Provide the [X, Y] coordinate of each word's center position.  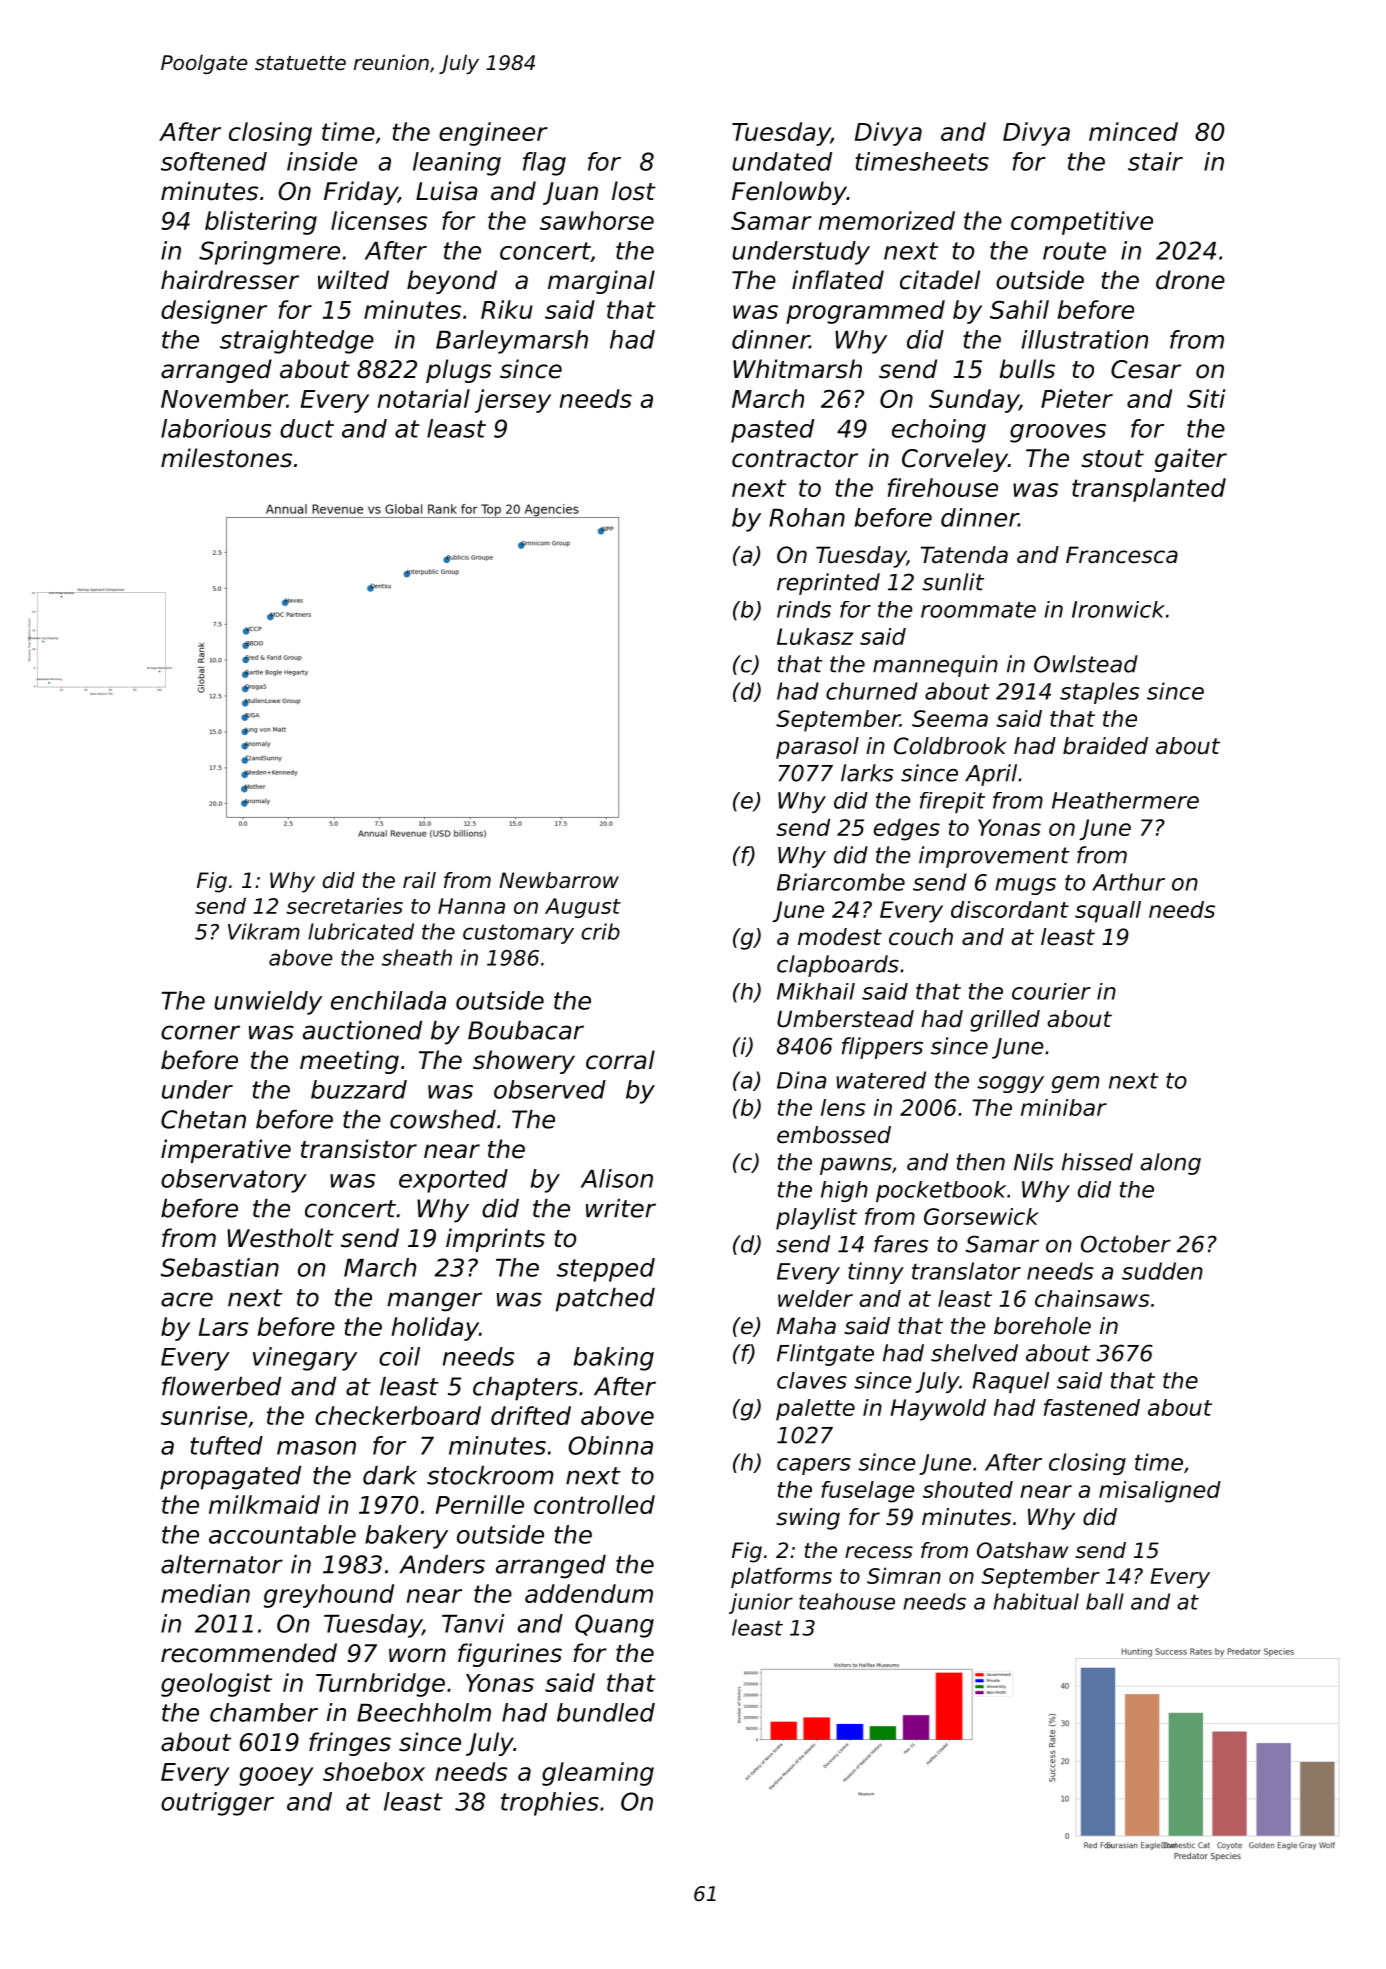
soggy [1010, 1084]
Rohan [807, 517]
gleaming [598, 1774]
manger [435, 1302]
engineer [493, 134]
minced [1133, 131]
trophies [550, 1804]
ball [1105, 1601]
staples [1100, 693]
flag [544, 164]
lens [843, 1107]
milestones [226, 458]
